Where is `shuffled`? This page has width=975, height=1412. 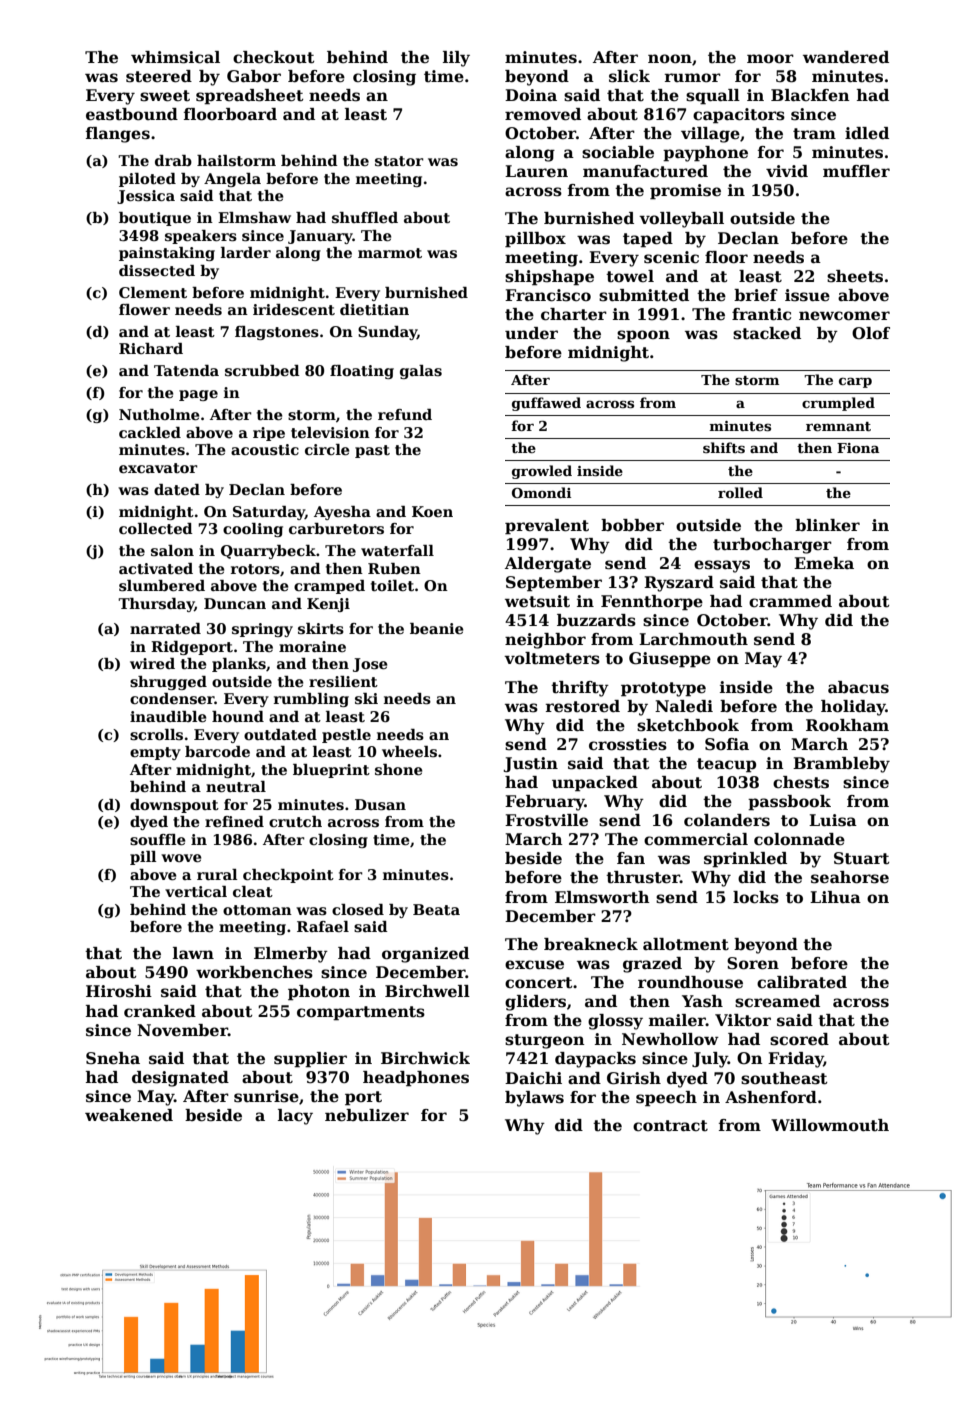
shuffled is located at coordinates (365, 217).
